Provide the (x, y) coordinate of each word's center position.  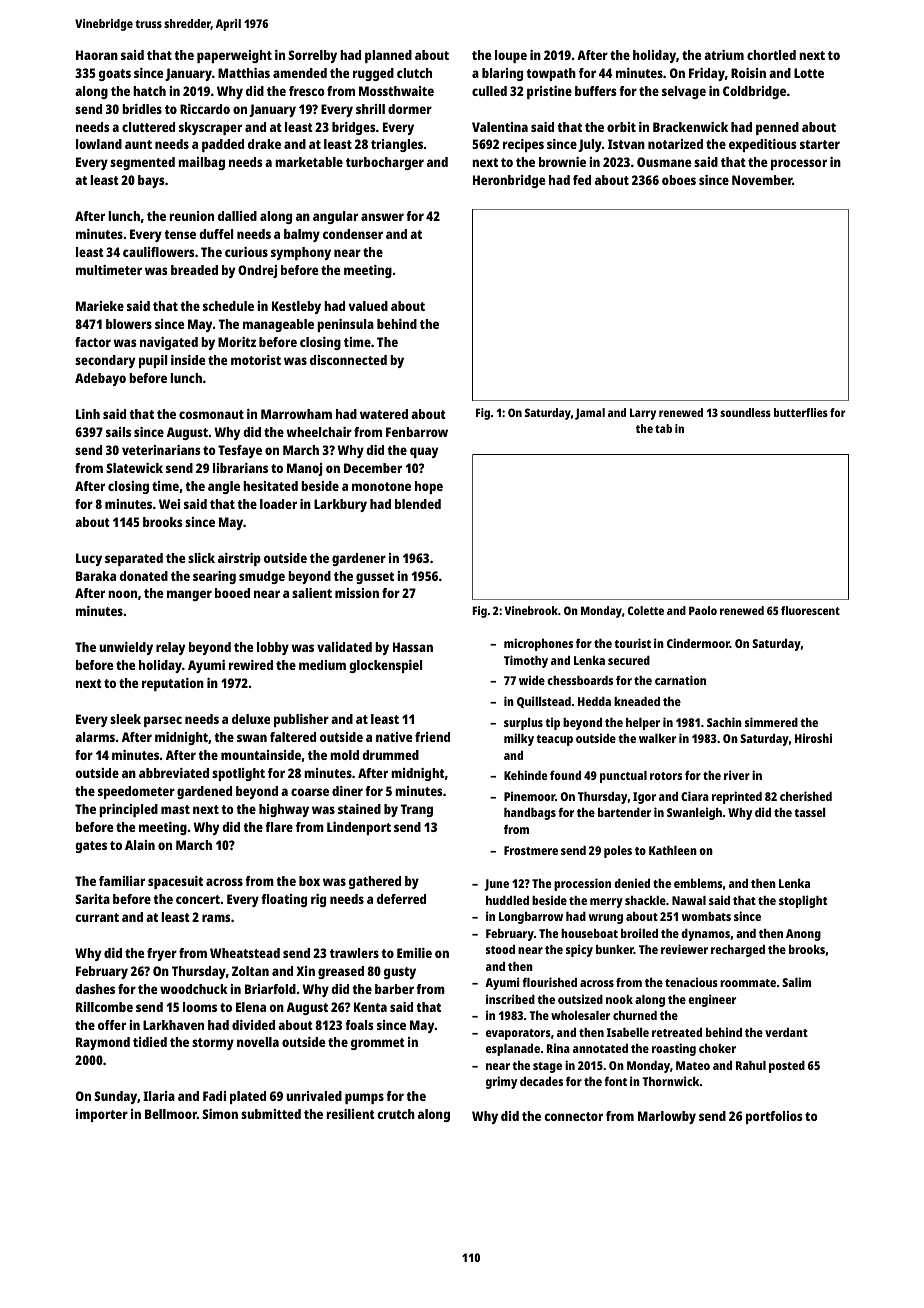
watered (384, 414)
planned (388, 56)
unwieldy (126, 648)
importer (102, 1115)
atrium (724, 55)
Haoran (97, 55)
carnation (680, 680)
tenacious (691, 982)
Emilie (414, 953)
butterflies (801, 412)
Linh (88, 414)
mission (357, 593)
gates (91, 847)
